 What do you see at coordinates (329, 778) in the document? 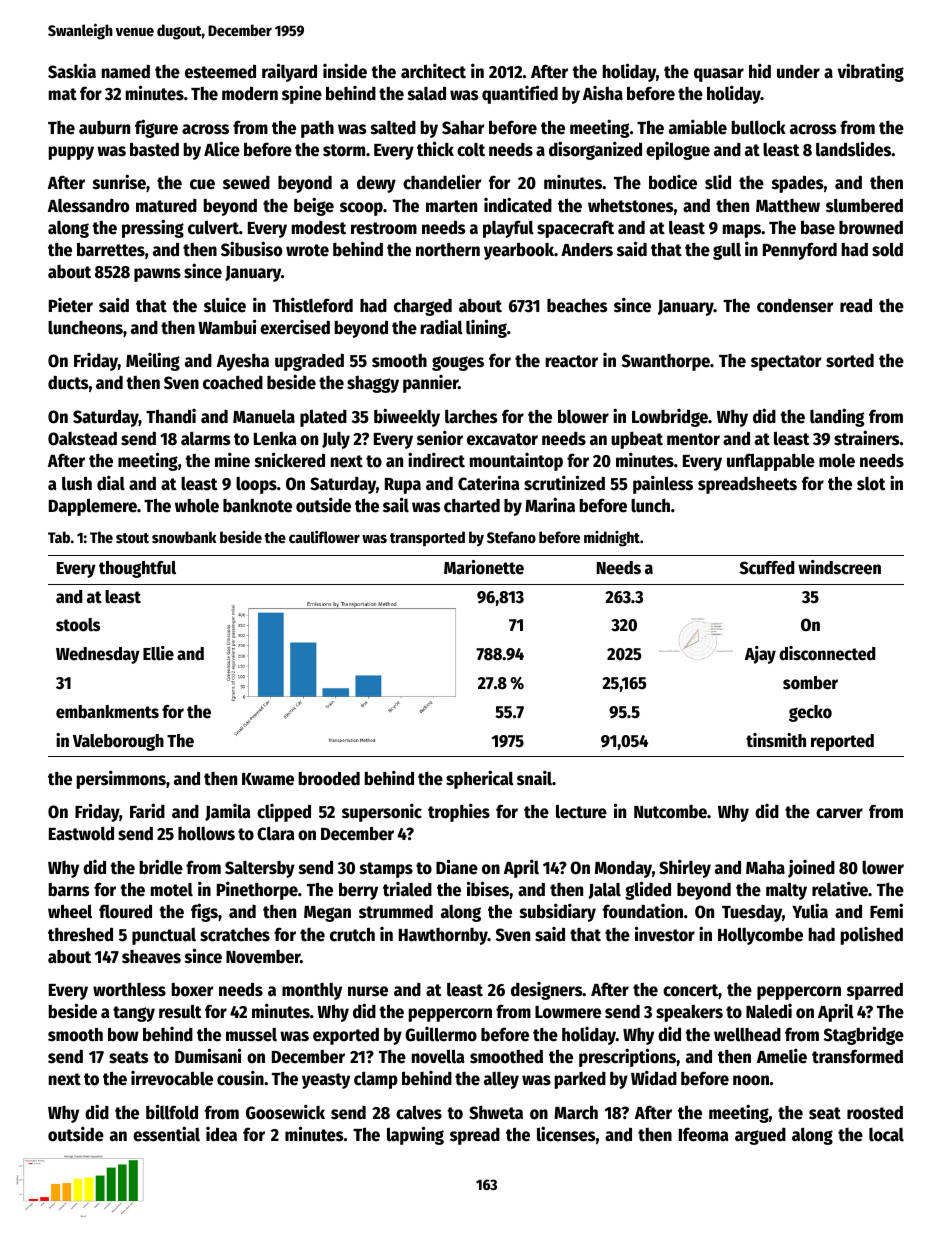
I see `brooded` at bounding box center [329, 778].
